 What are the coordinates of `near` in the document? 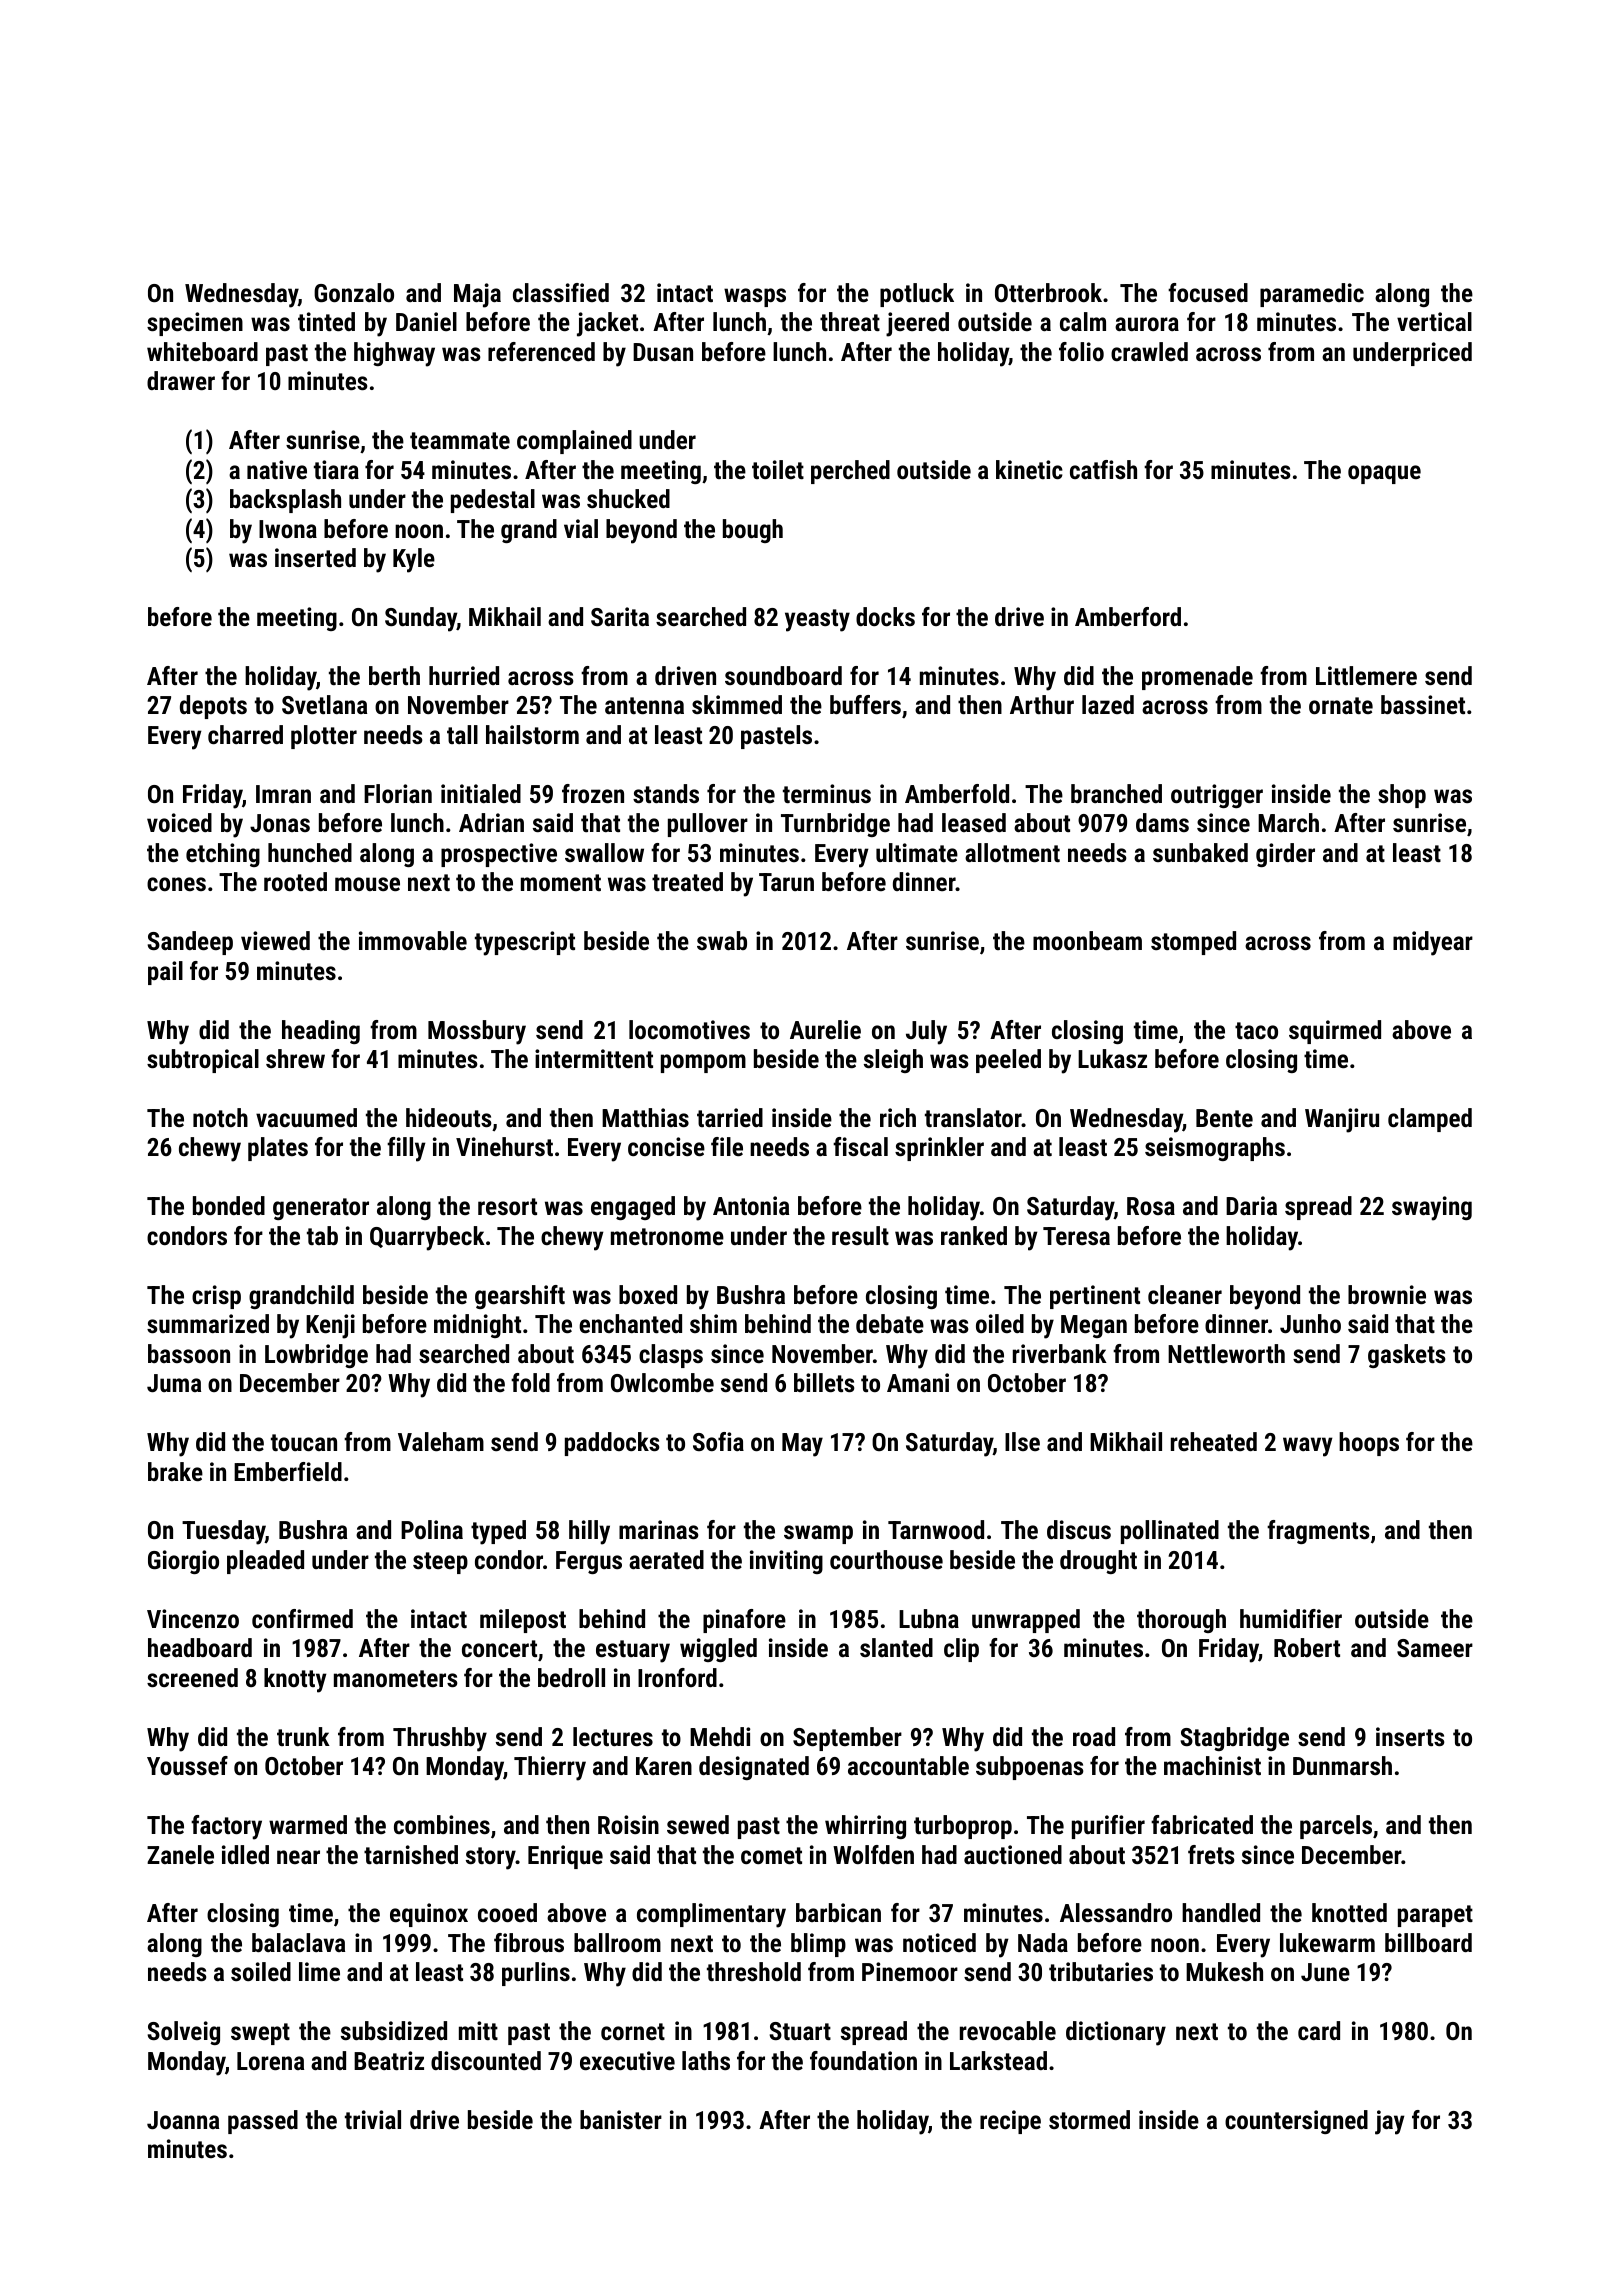 It's located at (298, 1857).
